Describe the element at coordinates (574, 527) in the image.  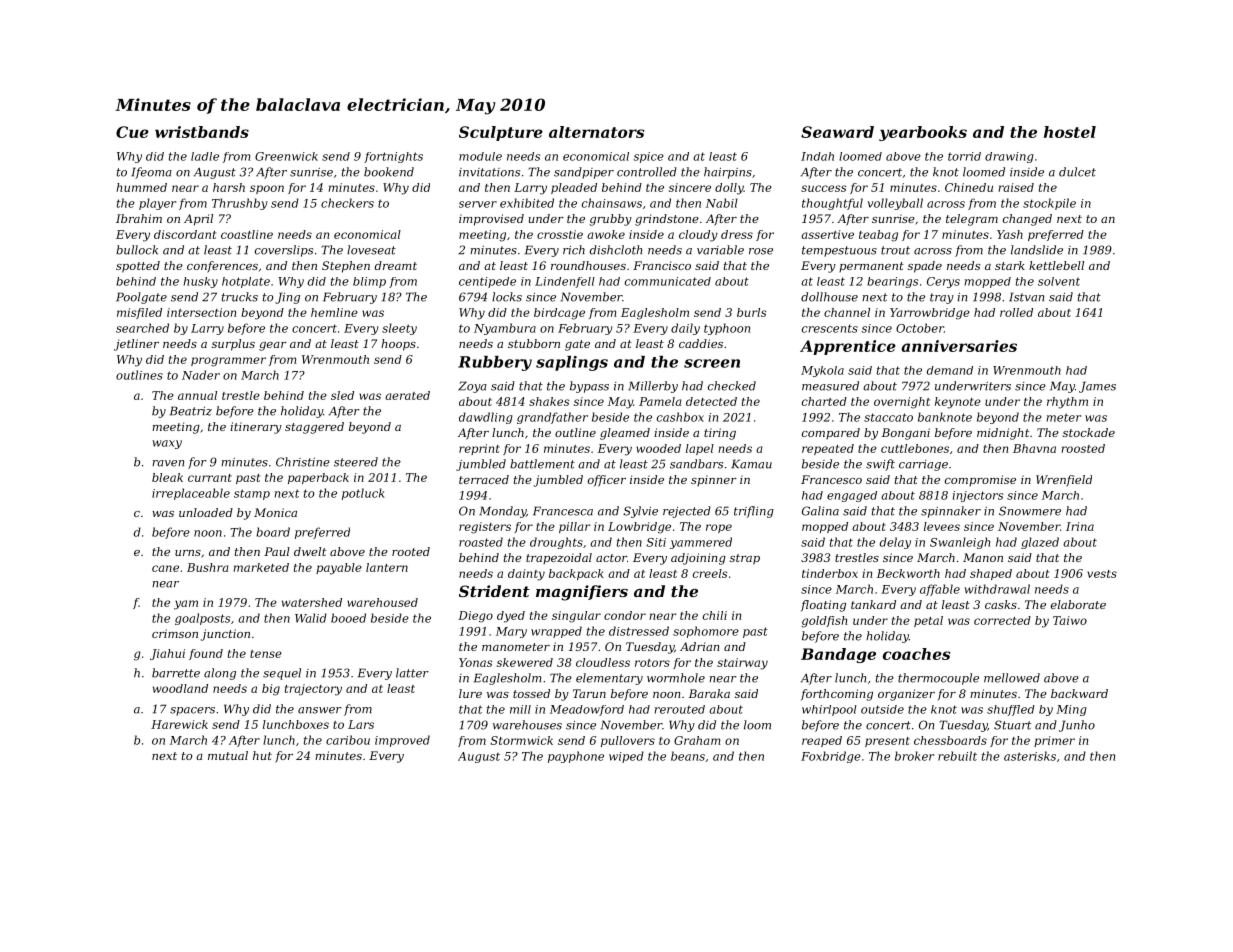
I see `pillar` at that location.
